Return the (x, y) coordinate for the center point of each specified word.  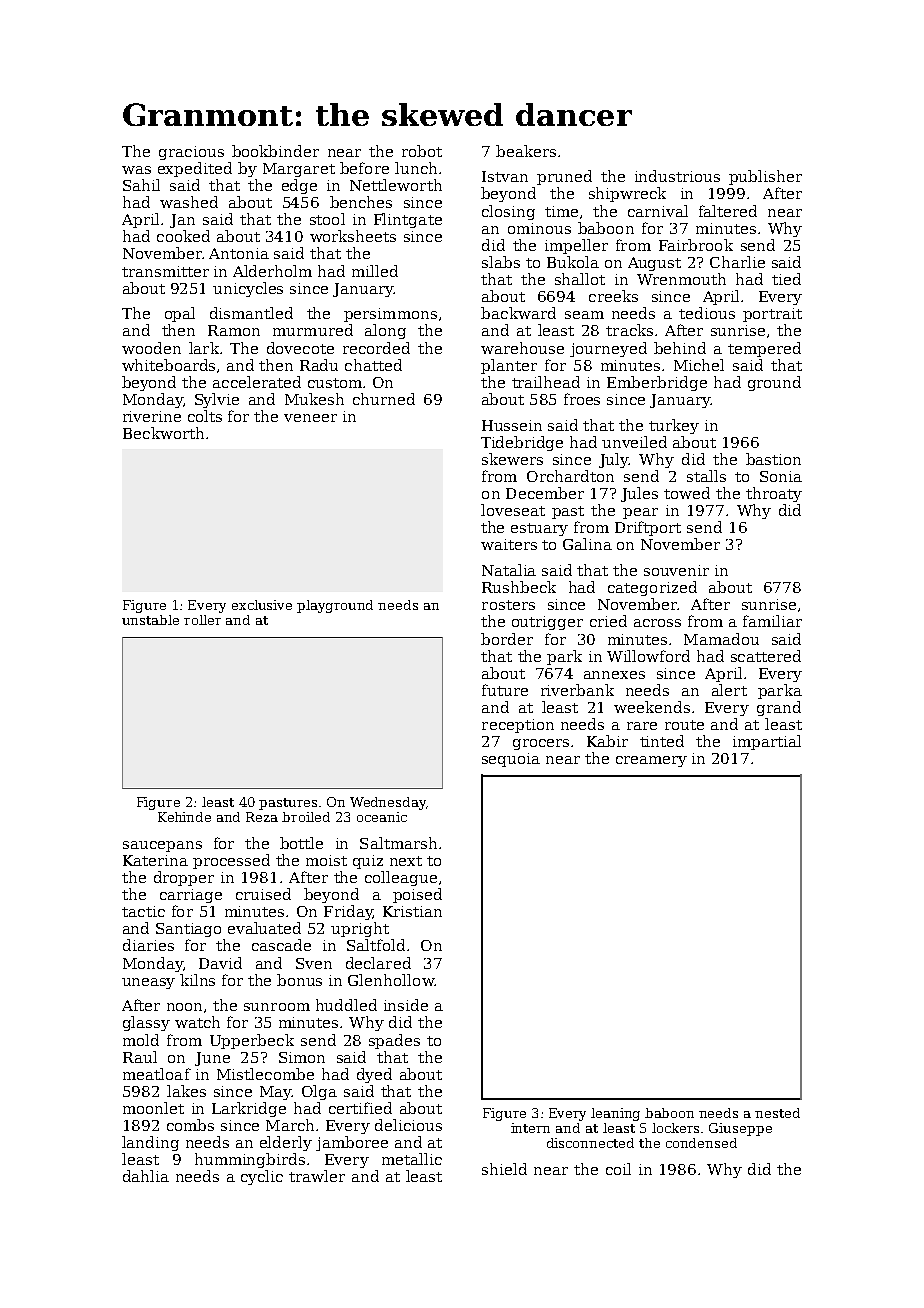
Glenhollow (391, 980)
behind (680, 348)
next (406, 861)
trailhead (546, 382)
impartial (767, 742)
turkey (674, 426)
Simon (302, 1057)
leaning (615, 1114)
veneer (310, 418)
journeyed (608, 349)
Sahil (141, 185)
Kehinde (184, 817)
